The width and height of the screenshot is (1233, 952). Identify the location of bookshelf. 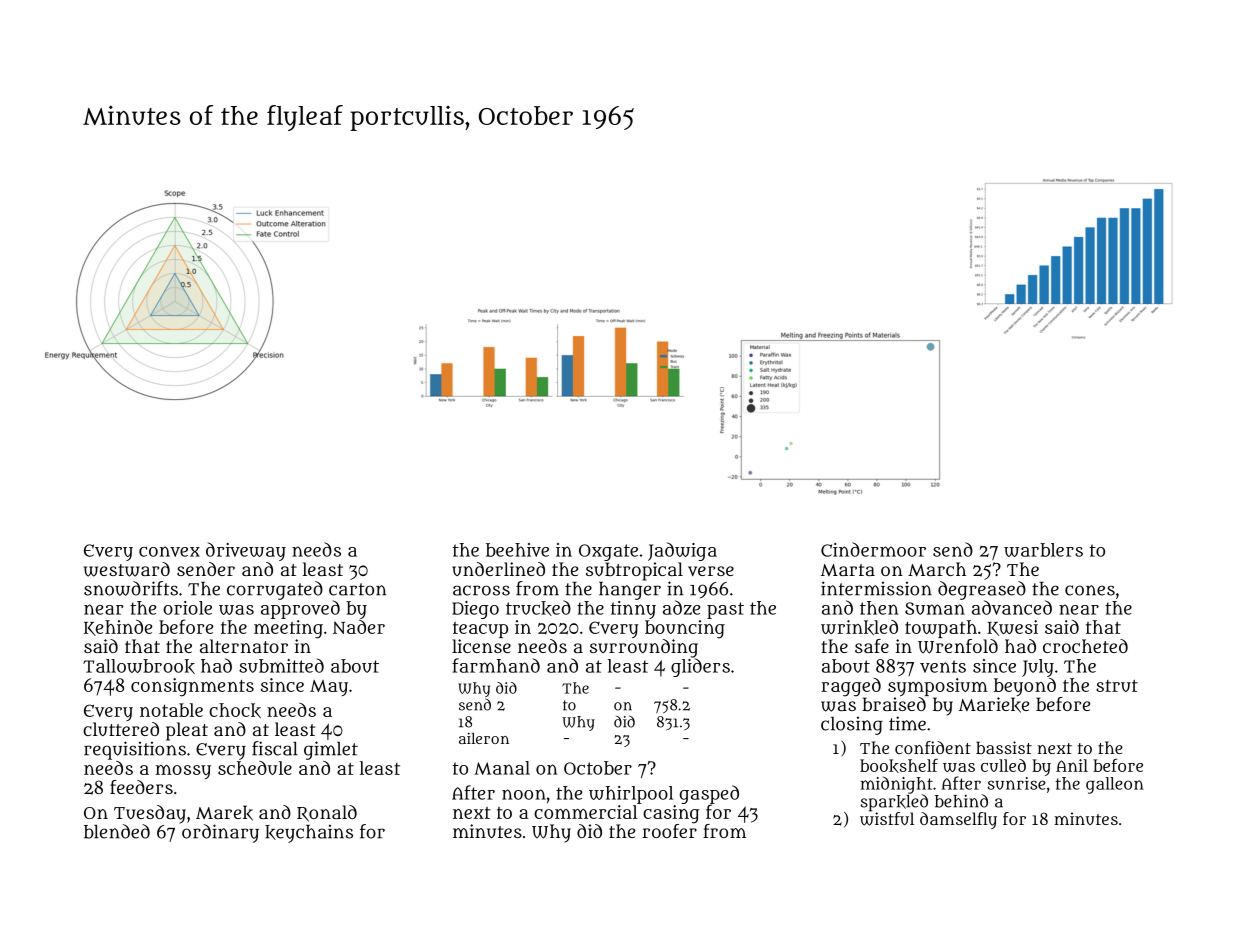
(899, 766).
